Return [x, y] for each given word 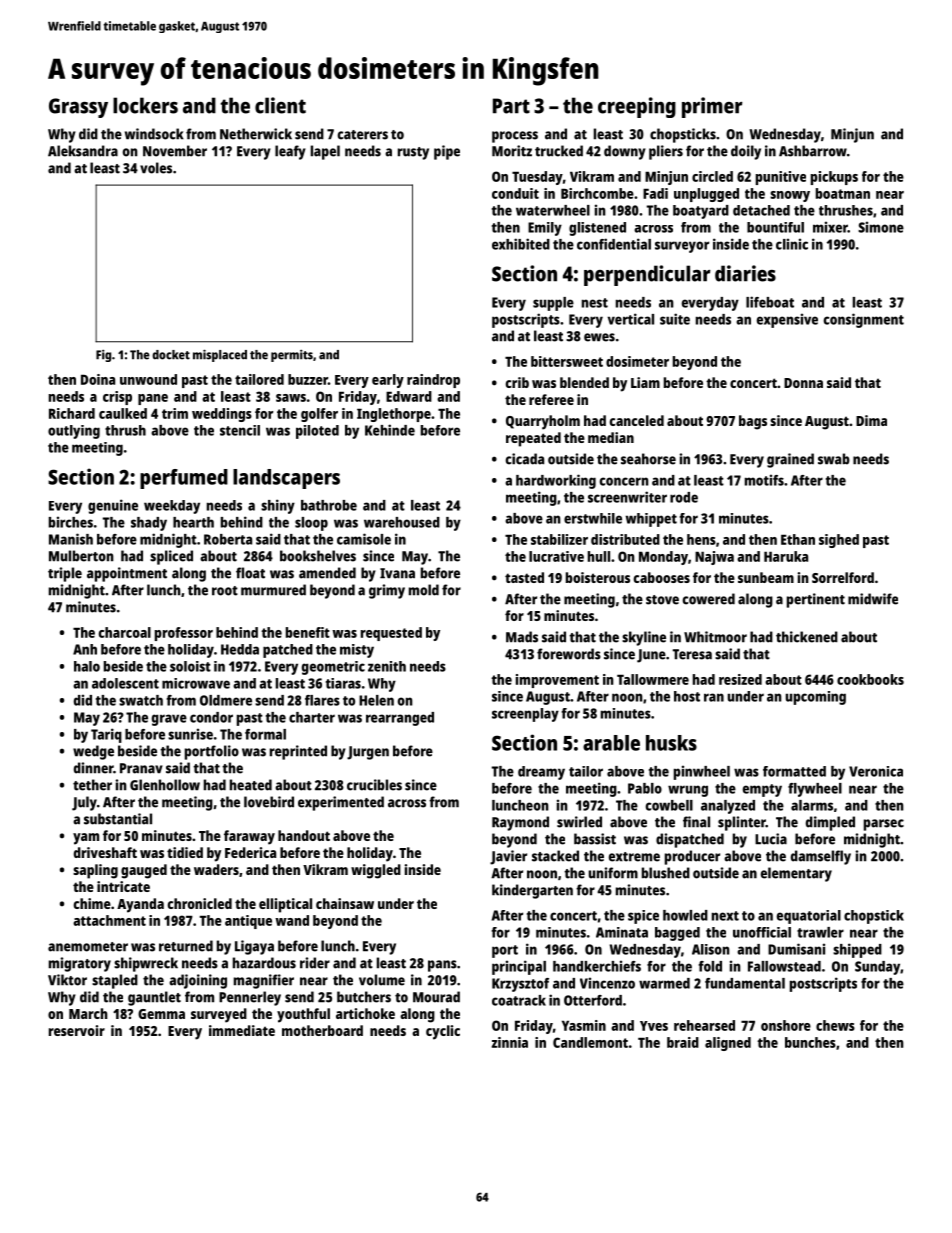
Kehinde [390, 430]
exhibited [521, 244]
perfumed [184, 479]
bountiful [775, 227]
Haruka [786, 556]
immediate [242, 1030]
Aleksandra [83, 151]
